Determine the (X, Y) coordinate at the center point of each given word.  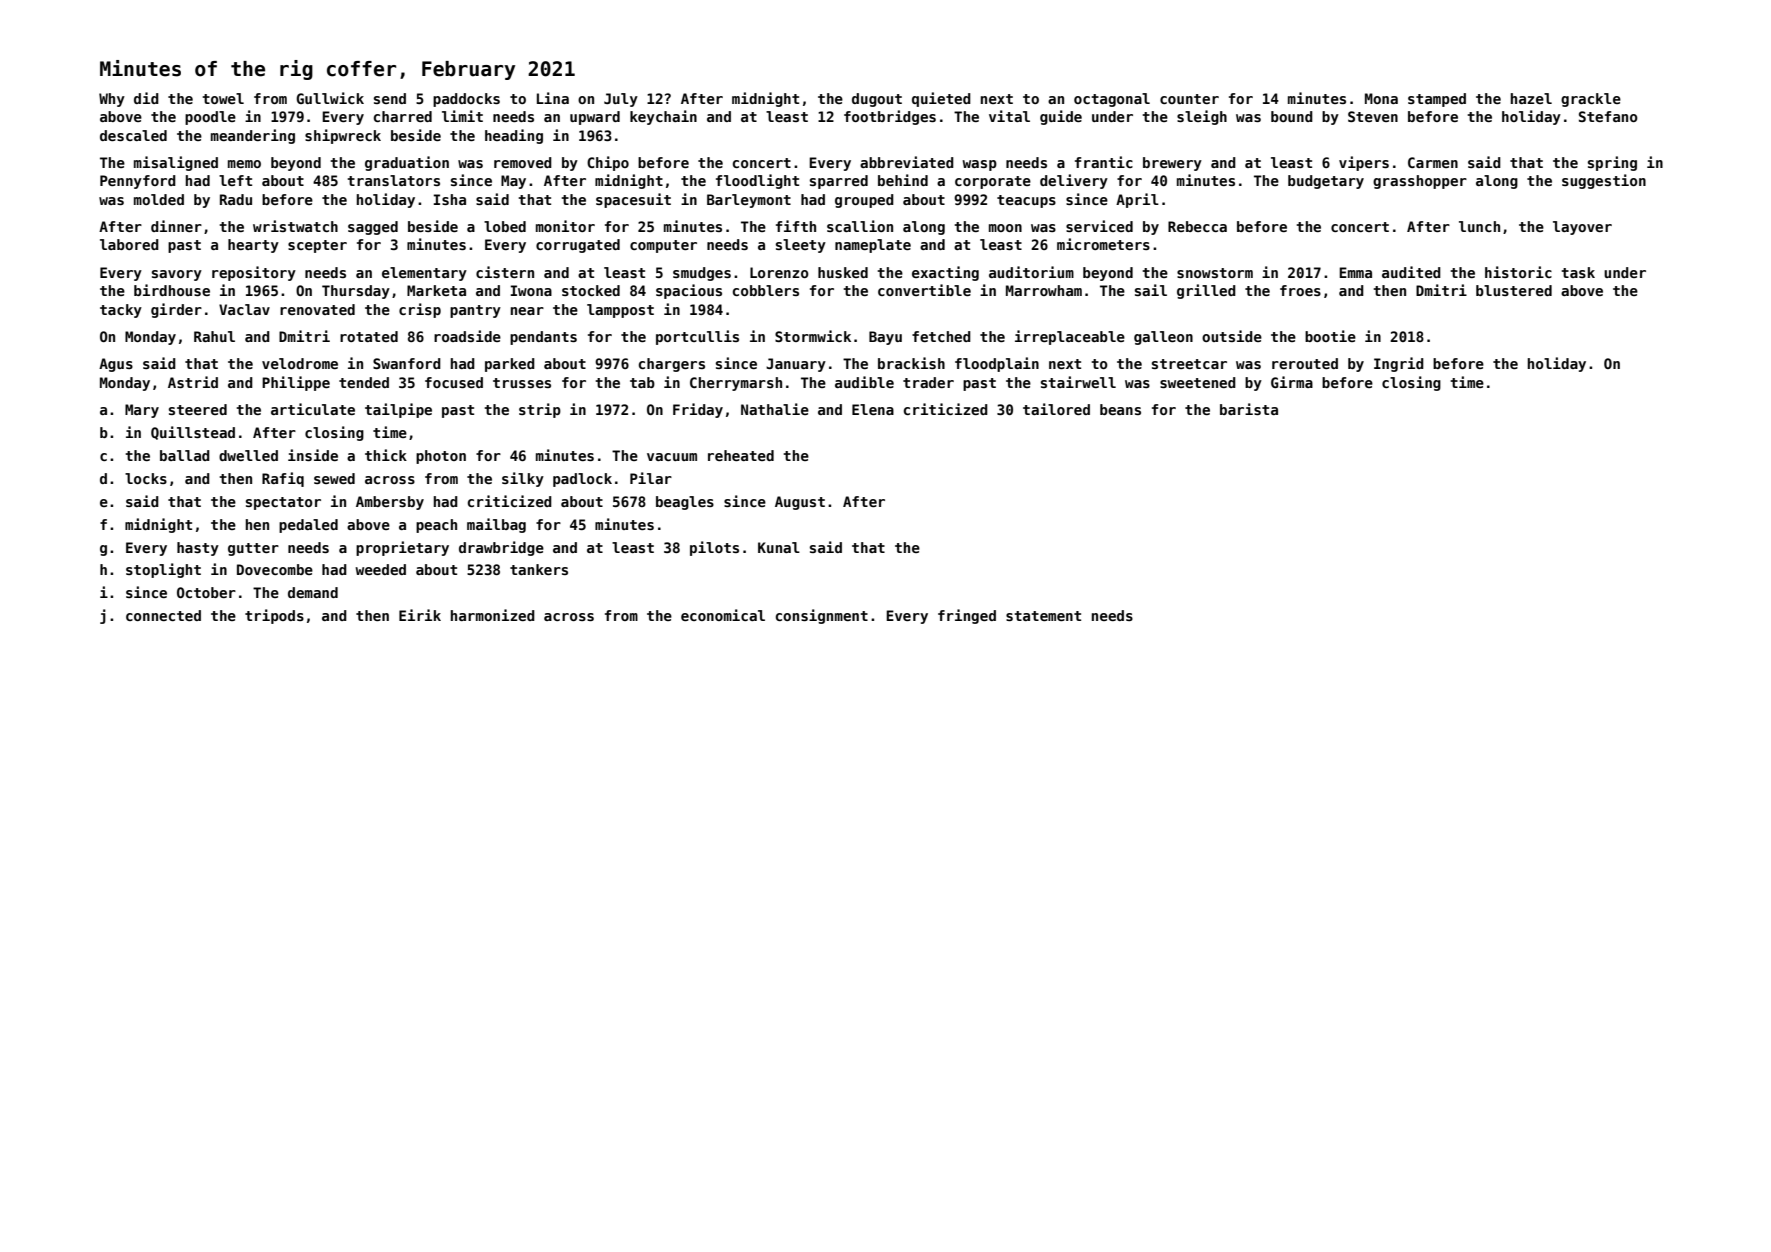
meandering (253, 136)
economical (723, 615)
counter (1189, 99)
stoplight (163, 570)
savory (177, 275)
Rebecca (1197, 226)
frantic (1104, 162)
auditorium (1031, 272)
